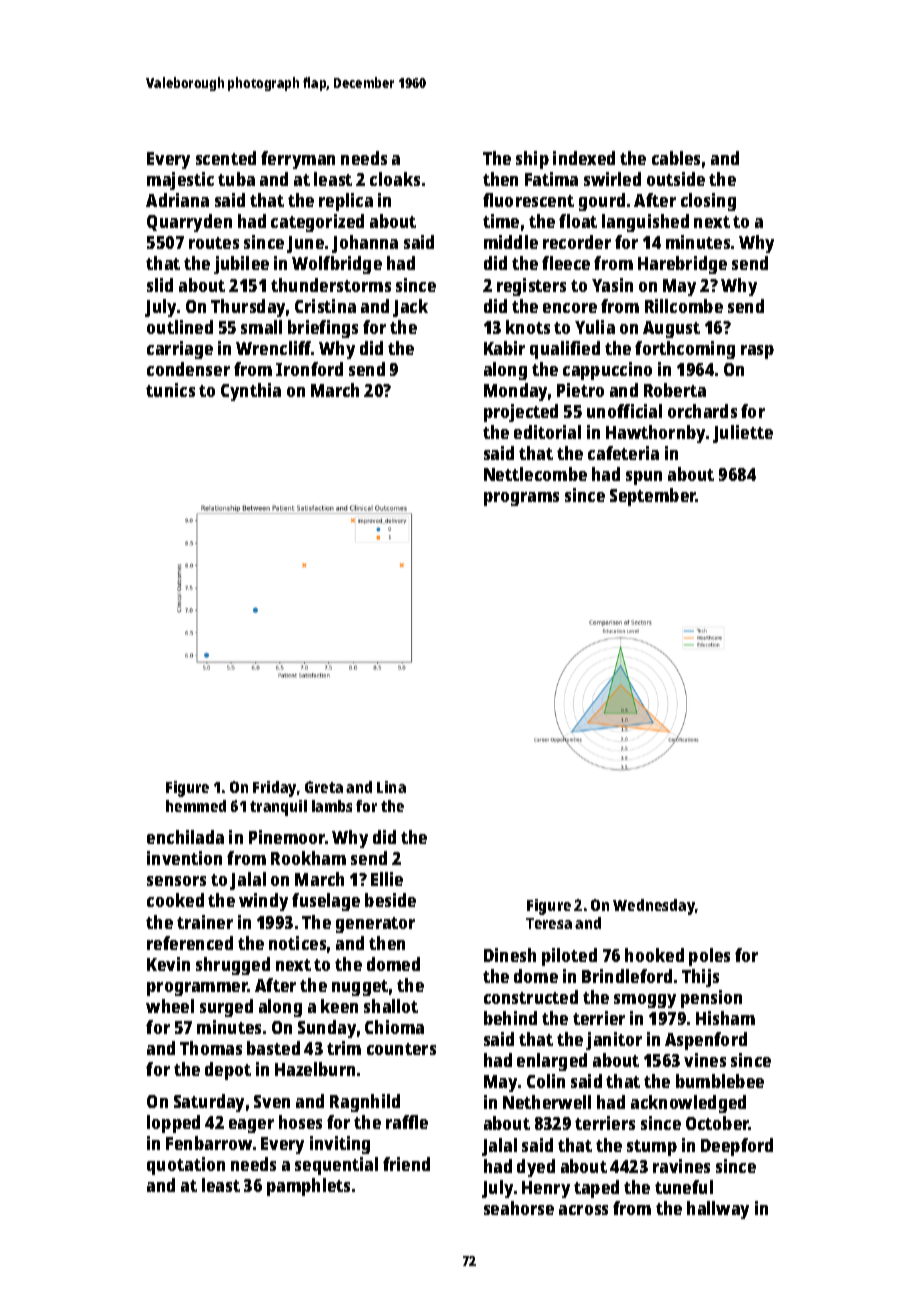 This image has height=1311, width=924. I want to click on hooked, so click(654, 955).
